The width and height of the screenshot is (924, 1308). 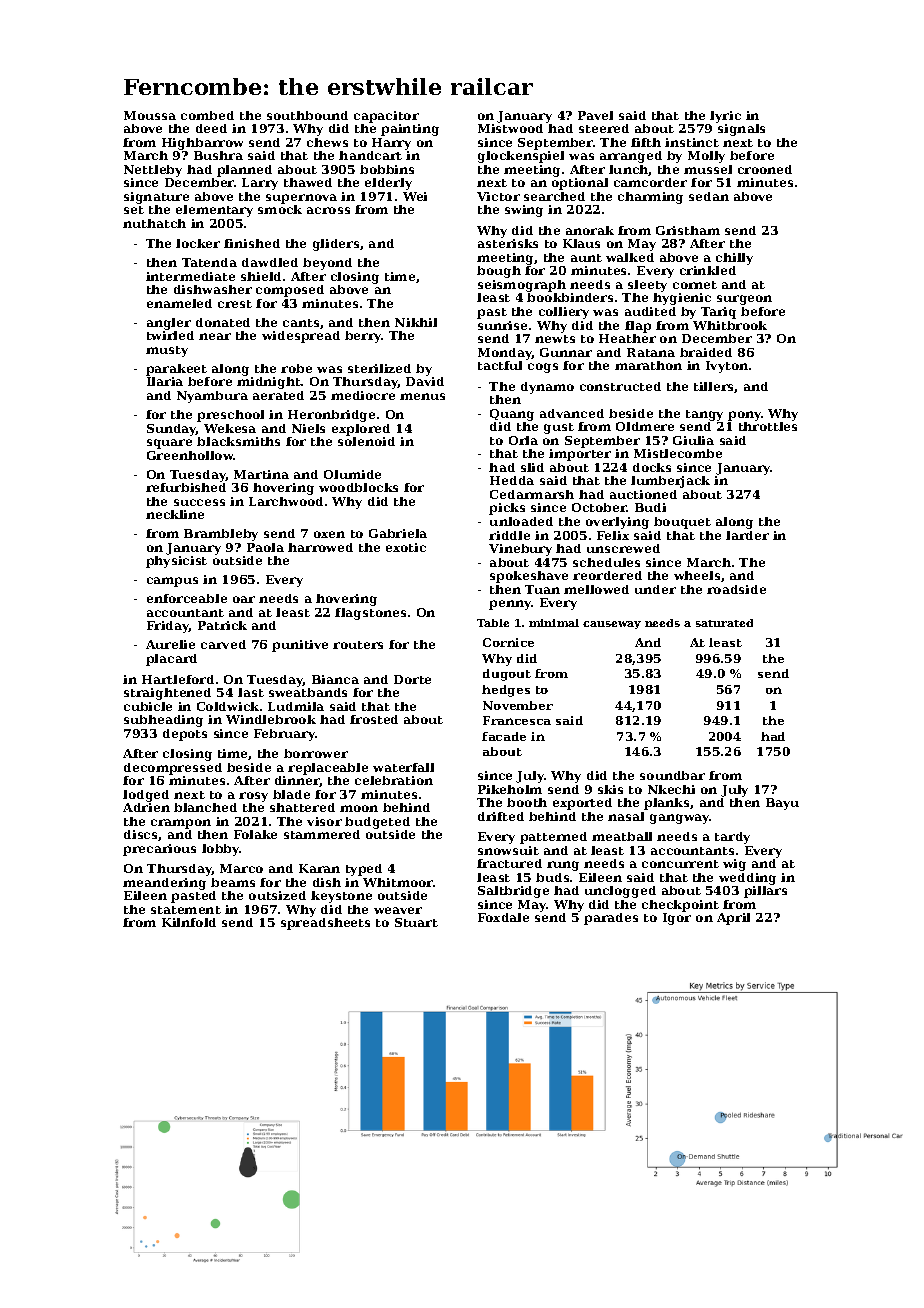 I want to click on Pavel, so click(x=595, y=115).
